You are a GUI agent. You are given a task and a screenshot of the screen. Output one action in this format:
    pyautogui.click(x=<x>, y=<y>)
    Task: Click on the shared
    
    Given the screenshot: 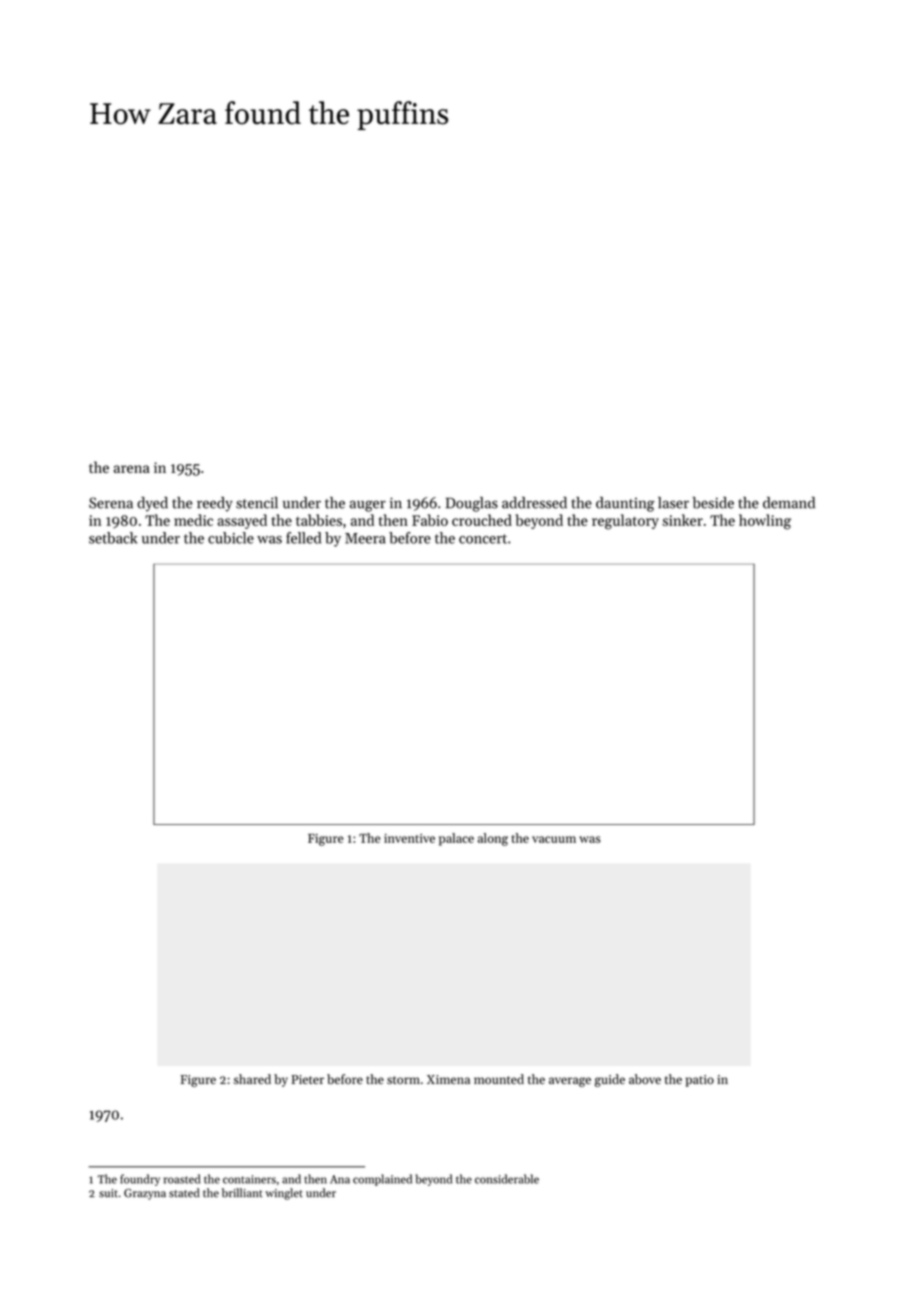 What is the action you would take?
    pyautogui.click(x=252, y=1079)
